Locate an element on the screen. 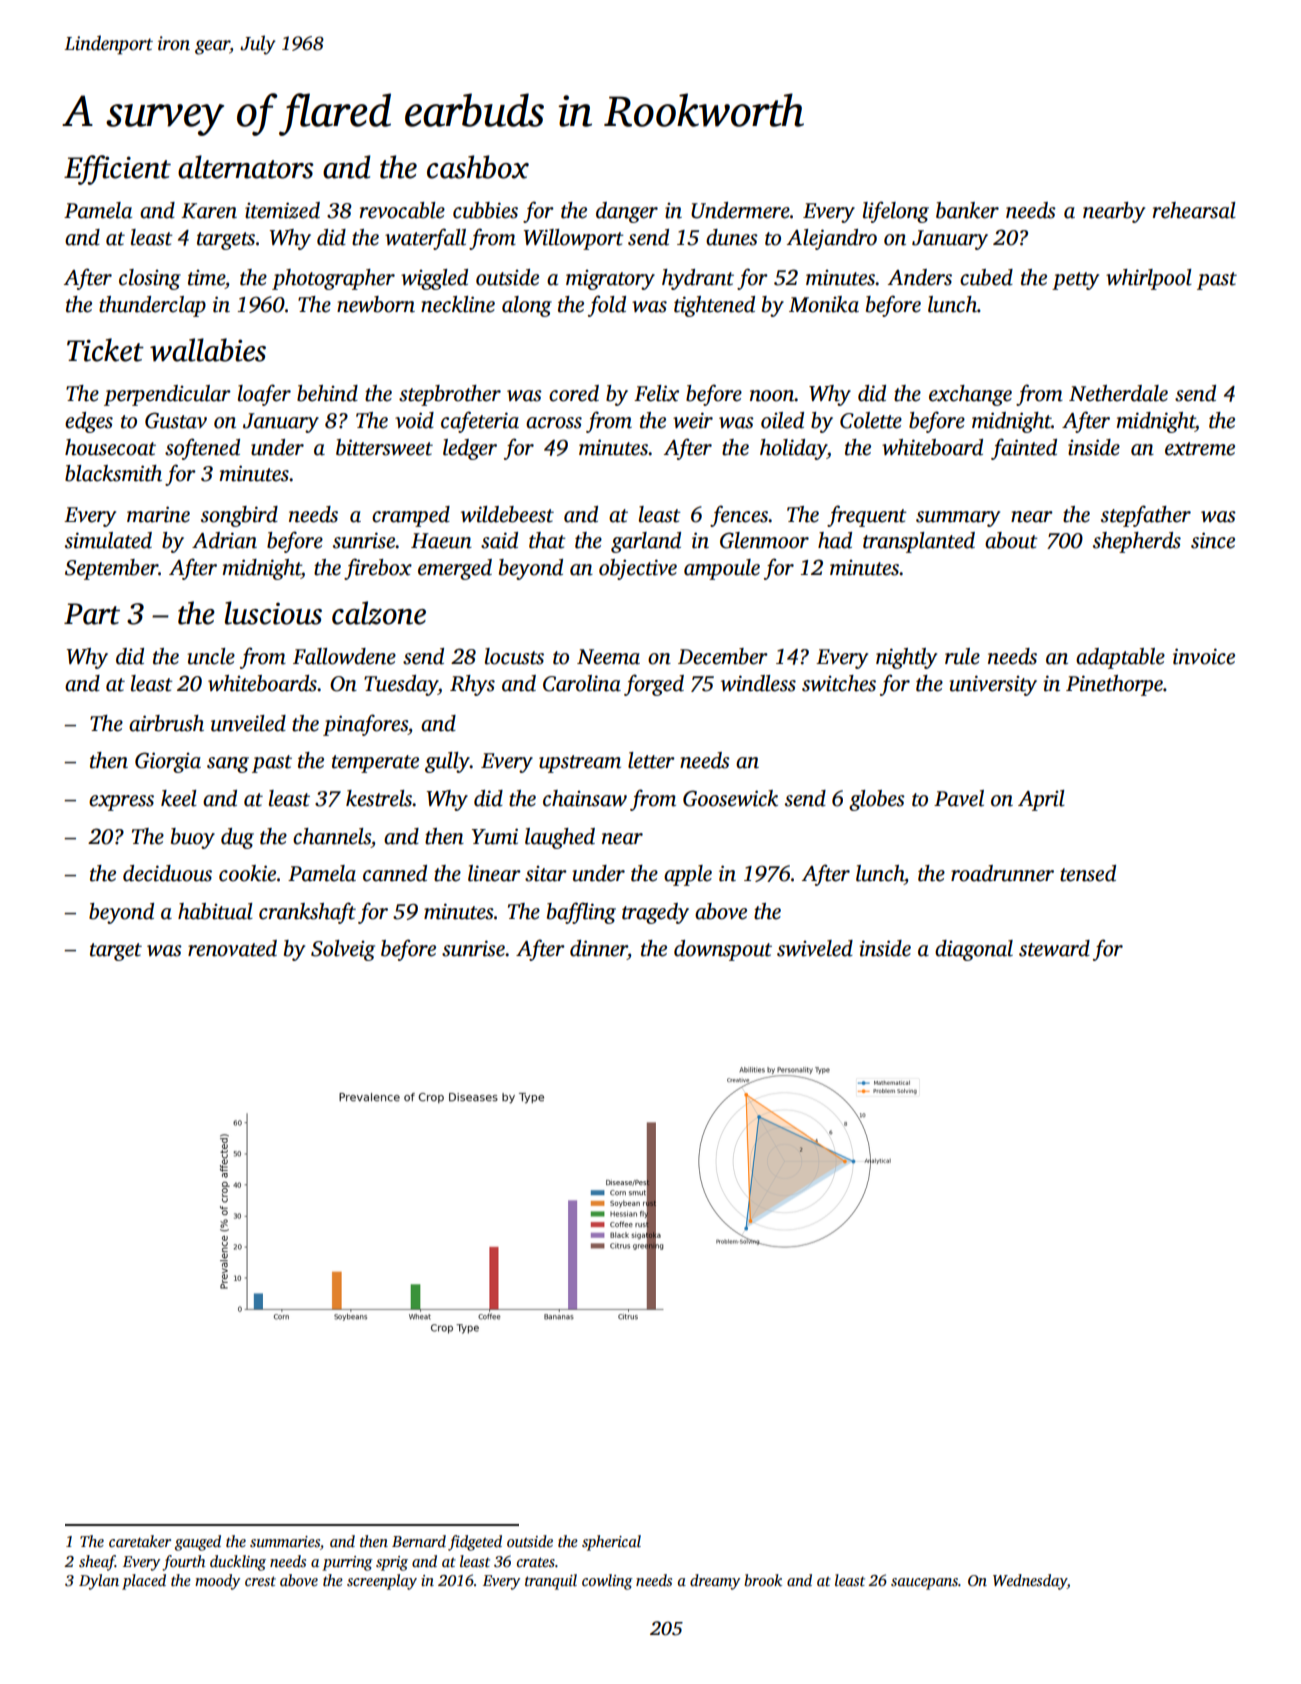 This screenshot has height=1684, width=1301. dreamy is located at coordinates (715, 1582).
